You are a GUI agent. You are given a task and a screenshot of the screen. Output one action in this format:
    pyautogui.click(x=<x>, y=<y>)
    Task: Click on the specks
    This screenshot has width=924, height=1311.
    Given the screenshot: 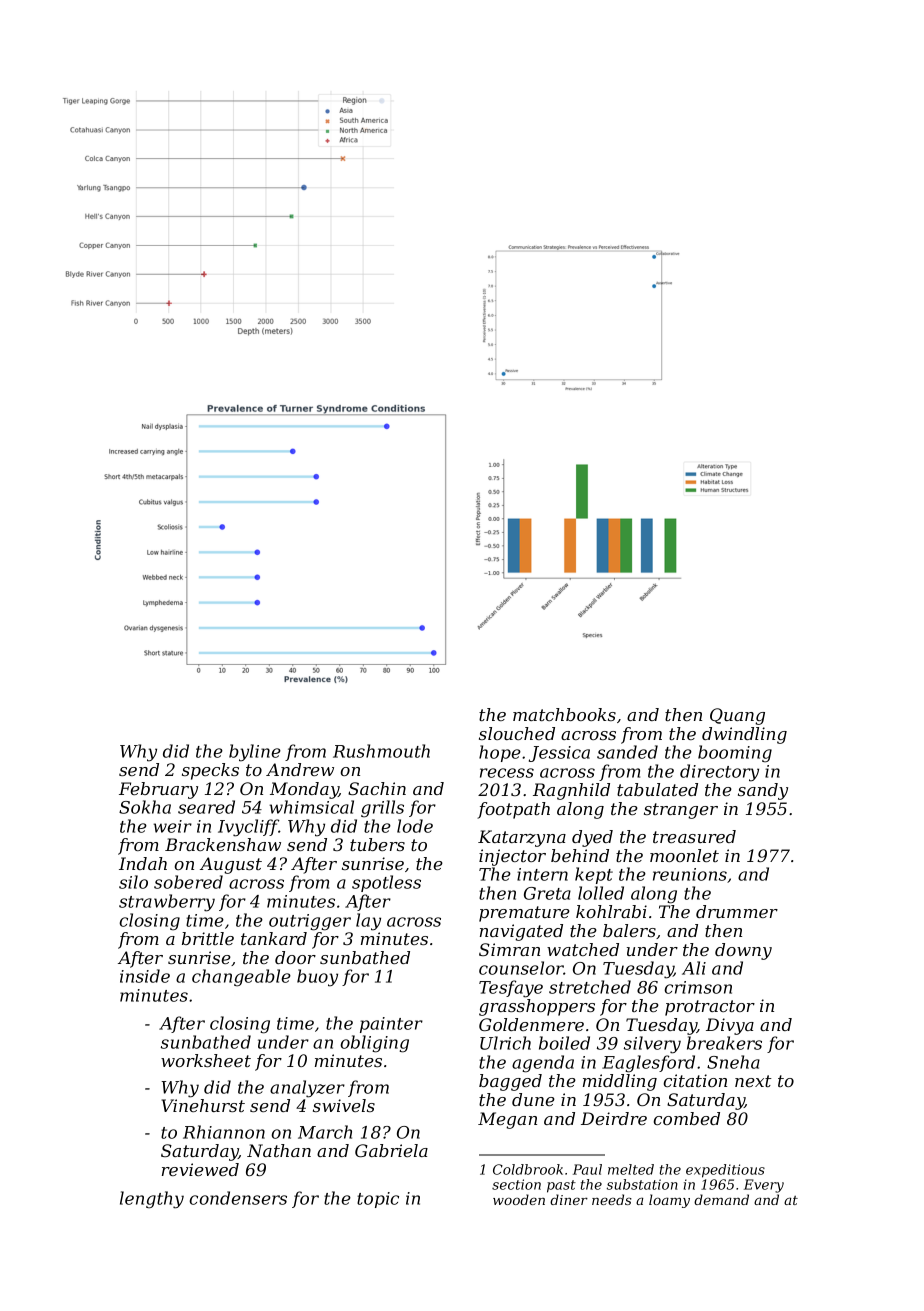 What is the action you would take?
    pyautogui.click(x=210, y=771)
